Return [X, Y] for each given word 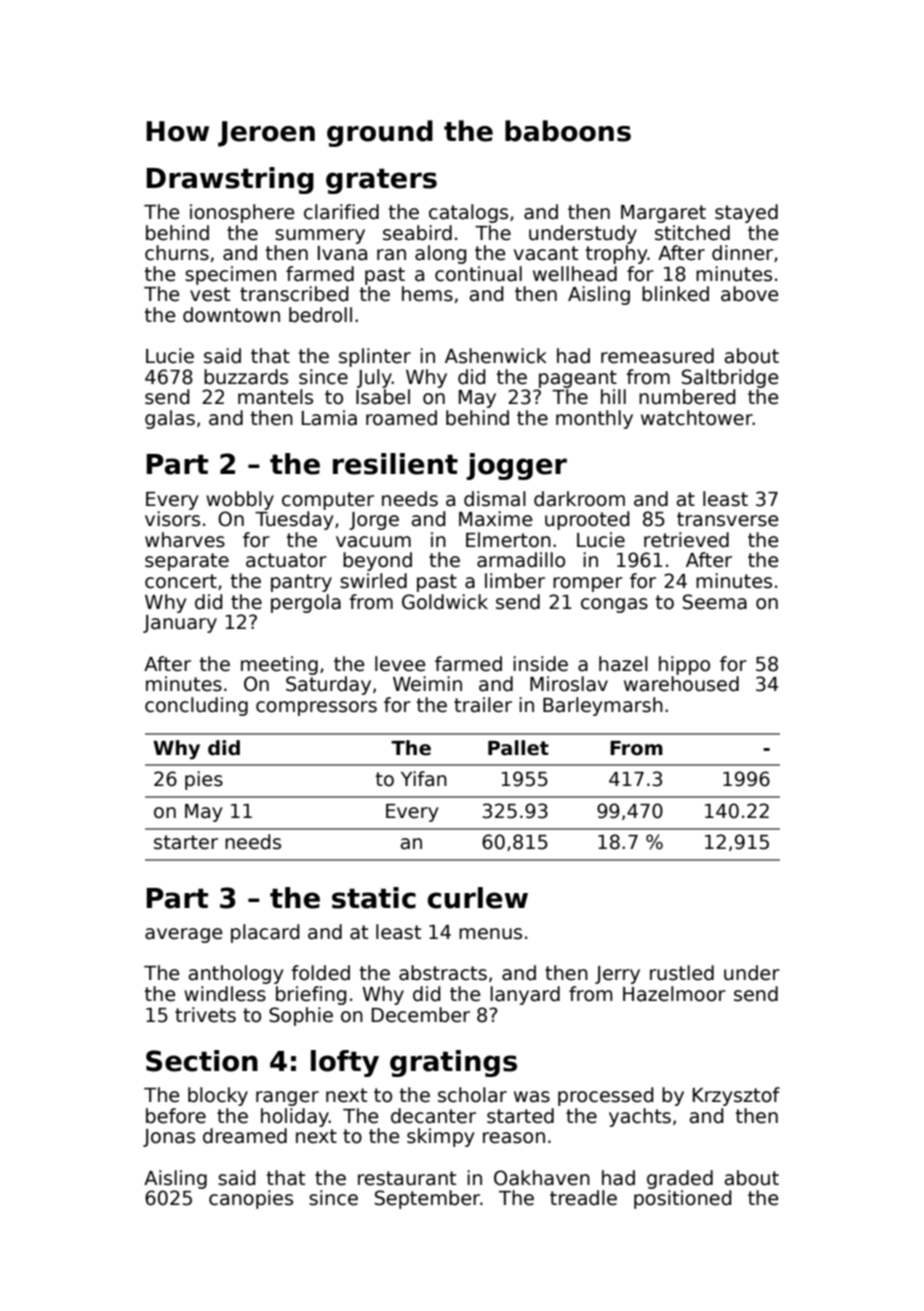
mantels [275, 397]
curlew [477, 898]
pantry [301, 583]
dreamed [245, 1136]
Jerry [617, 975]
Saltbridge [730, 378]
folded [320, 973]
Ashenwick [496, 356]
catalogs [468, 213]
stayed [746, 213]
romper [588, 584]
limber [515, 581]
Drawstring [230, 180]
